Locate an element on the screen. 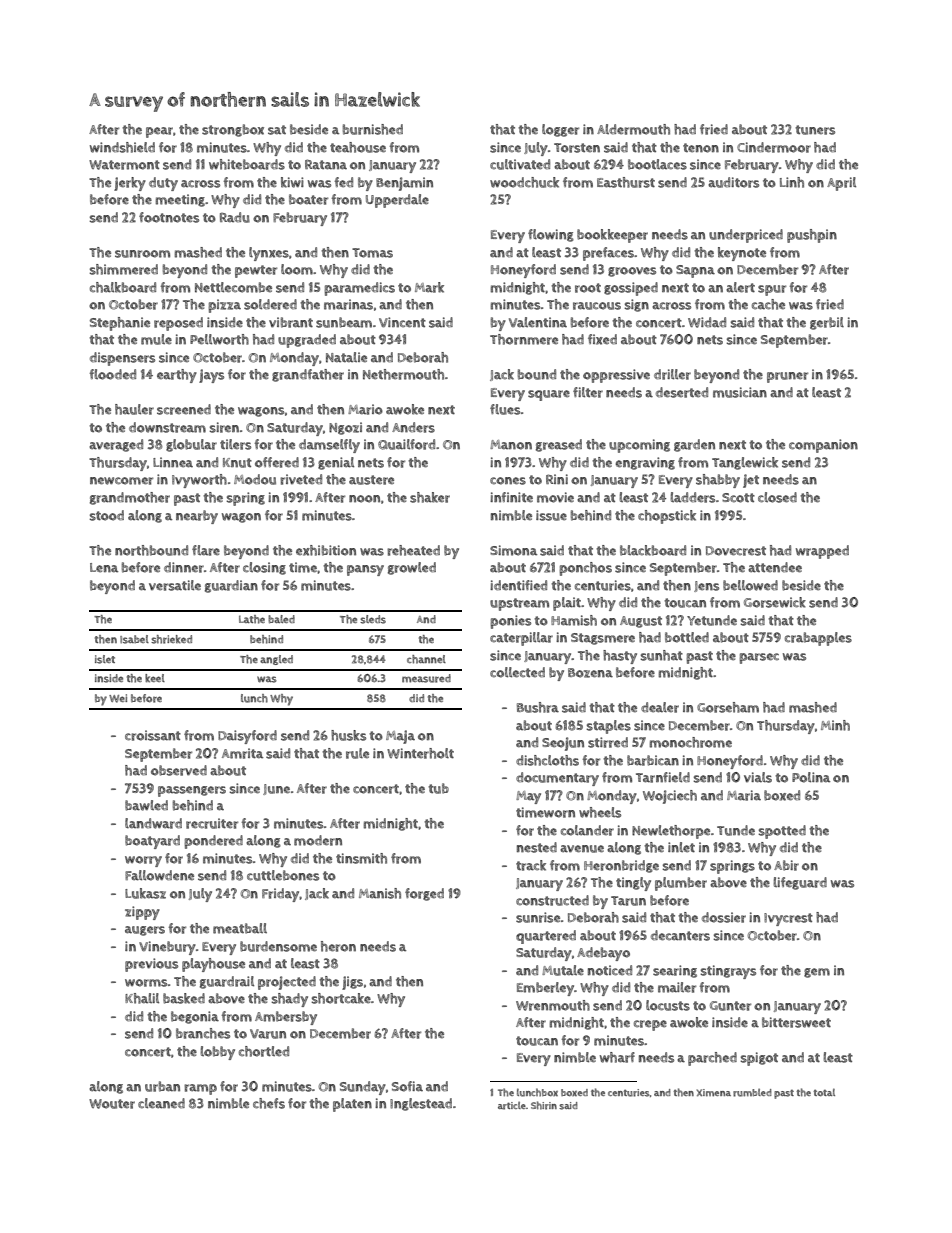  forged is located at coordinates (424, 894).
